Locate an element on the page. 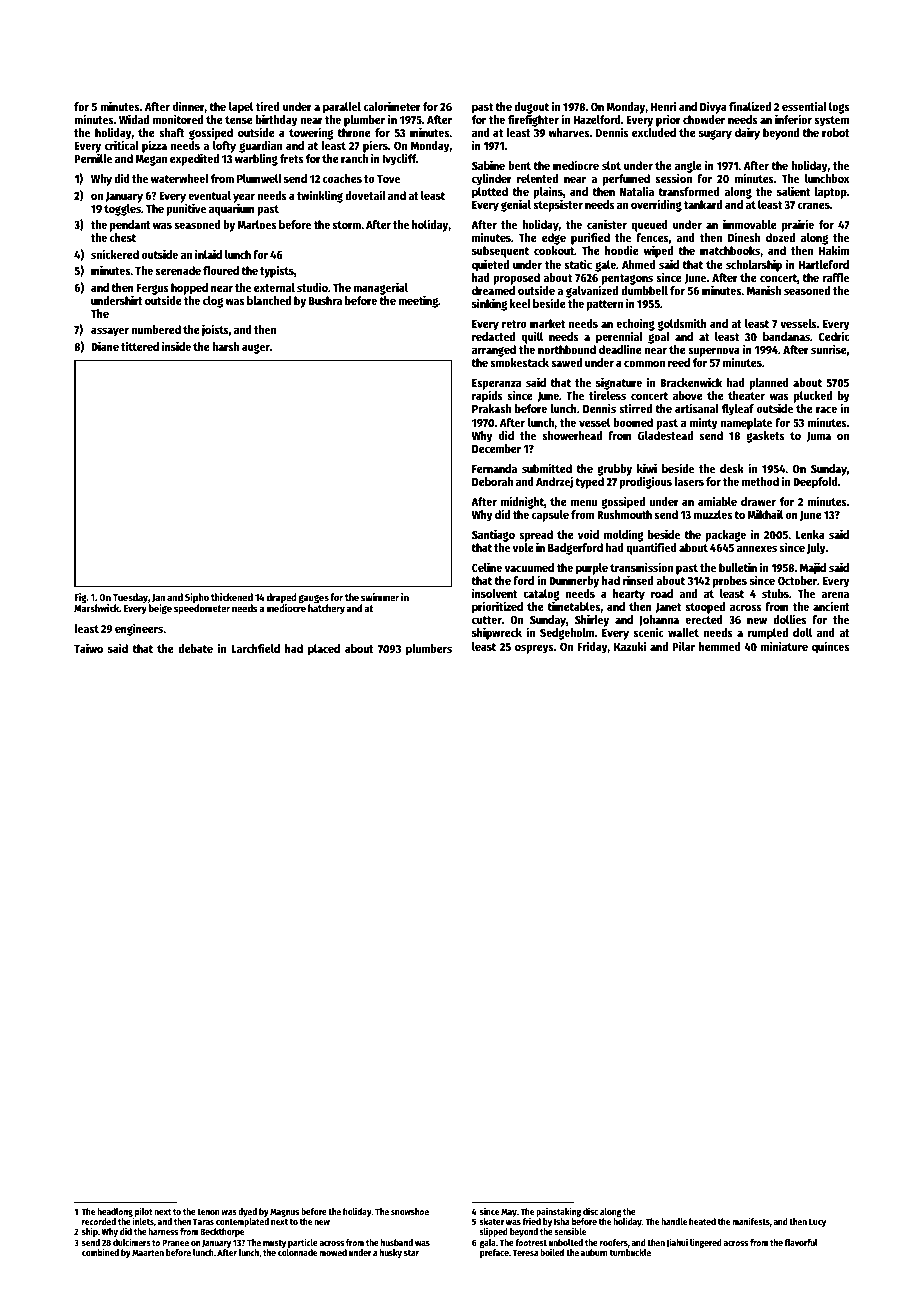  theater is located at coordinates (746, 395).
